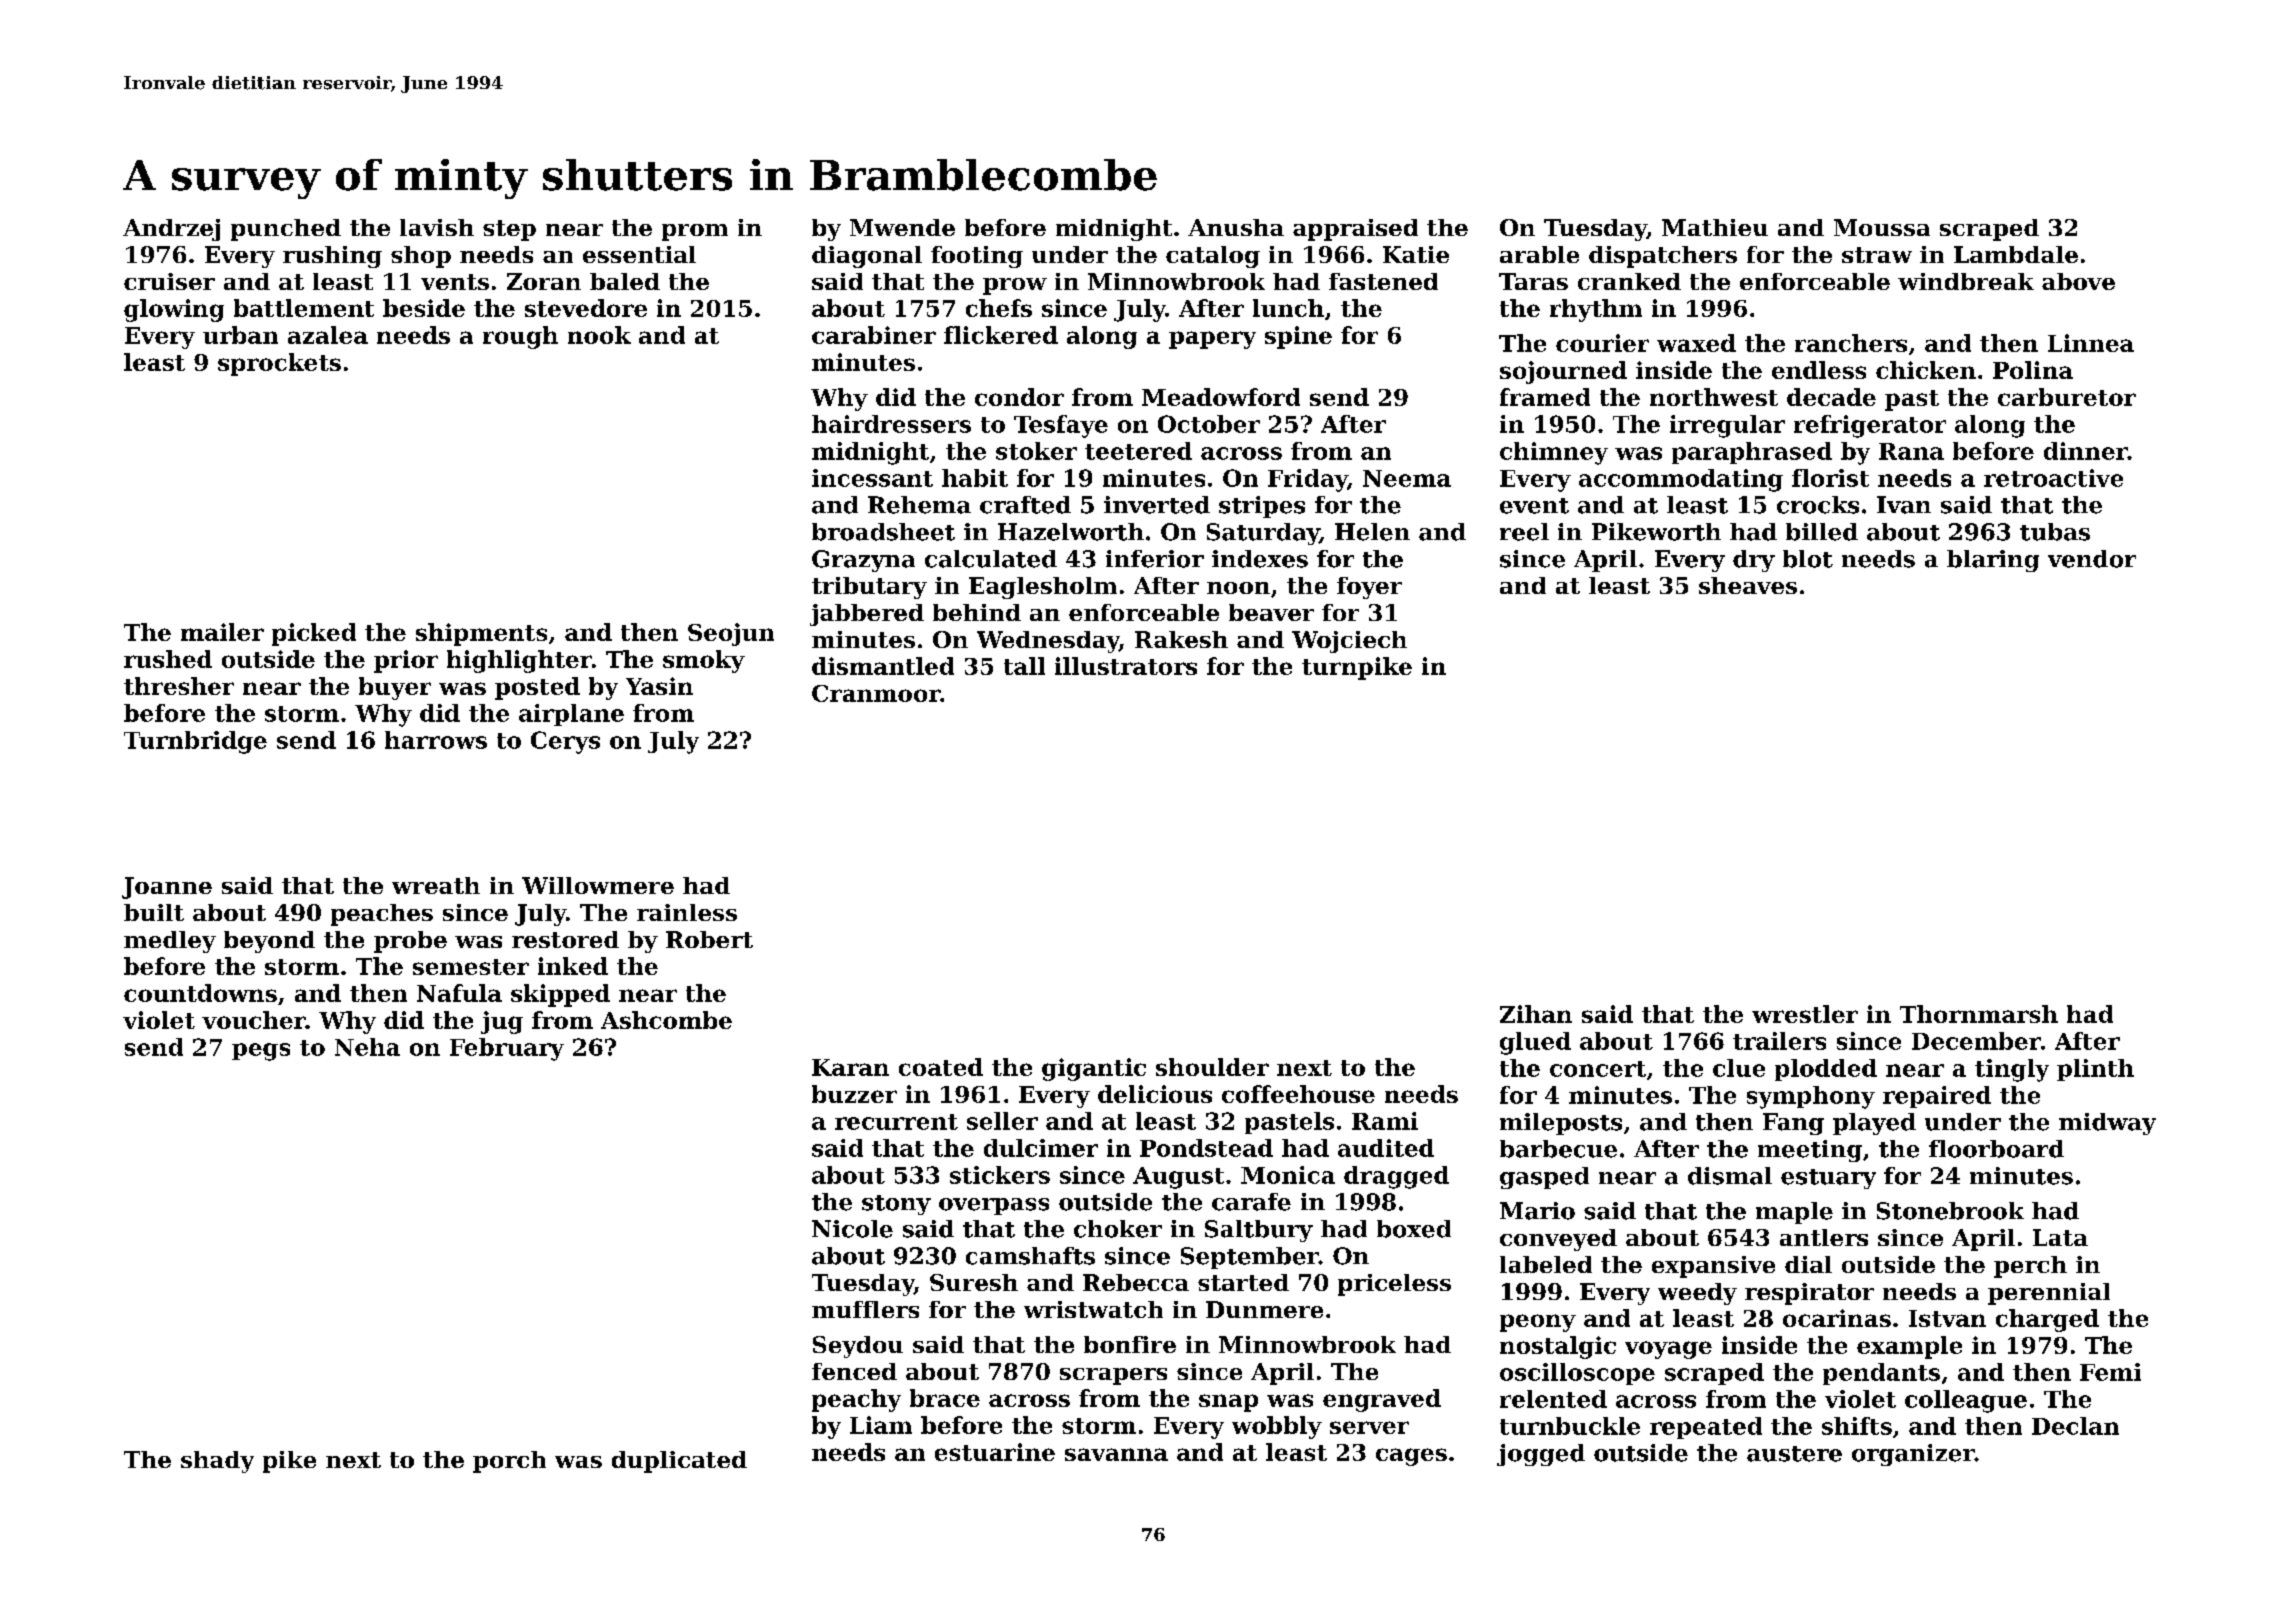 The image size is (2282, 1614). Describe the element at coordinates (1993, 561) in the screenshot. I see `blaring` at that location.
